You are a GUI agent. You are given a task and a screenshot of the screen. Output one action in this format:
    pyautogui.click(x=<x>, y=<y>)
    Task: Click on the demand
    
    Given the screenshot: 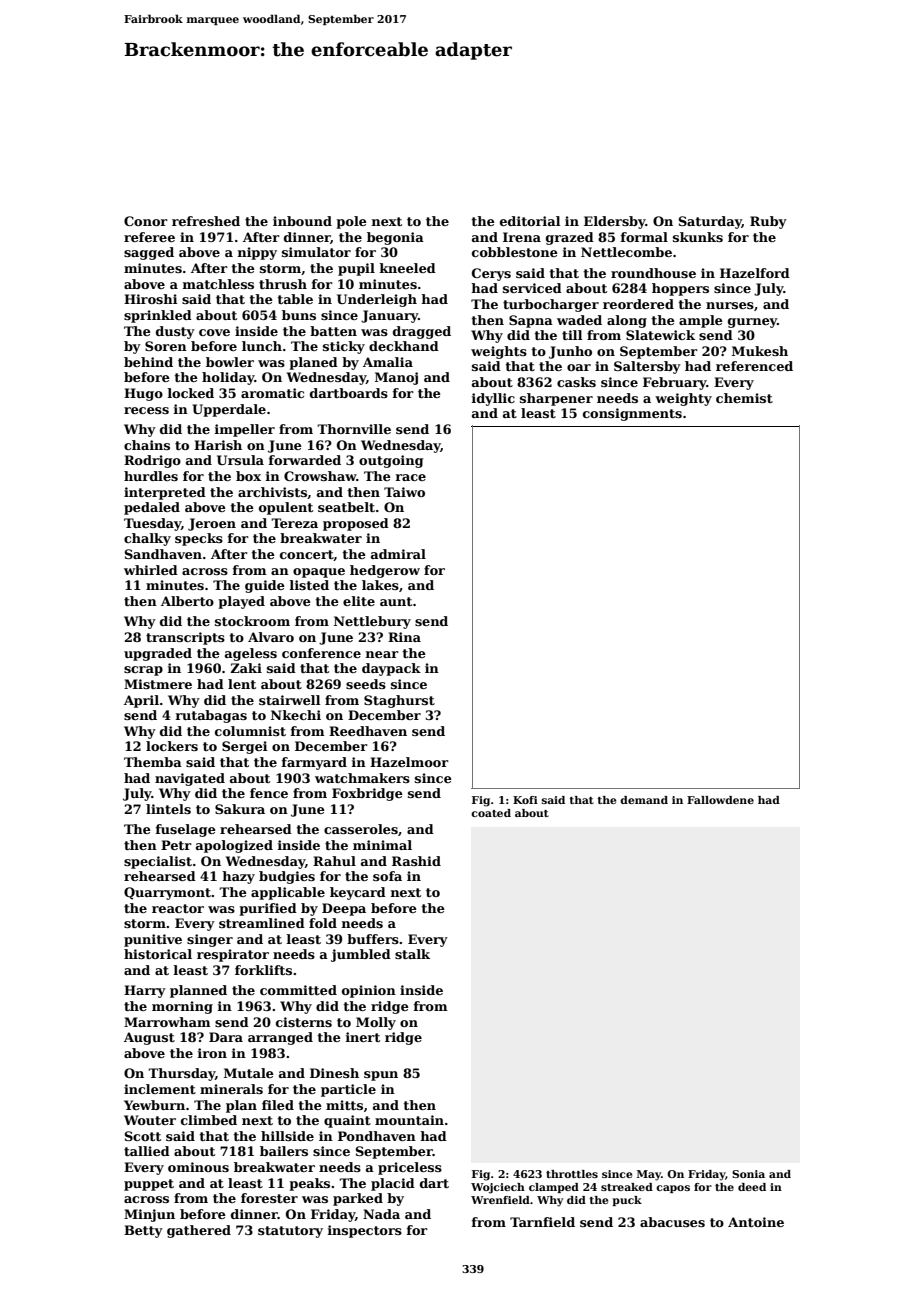 What is the action you would take?
    pyautogui.click(x=644, y=800)
